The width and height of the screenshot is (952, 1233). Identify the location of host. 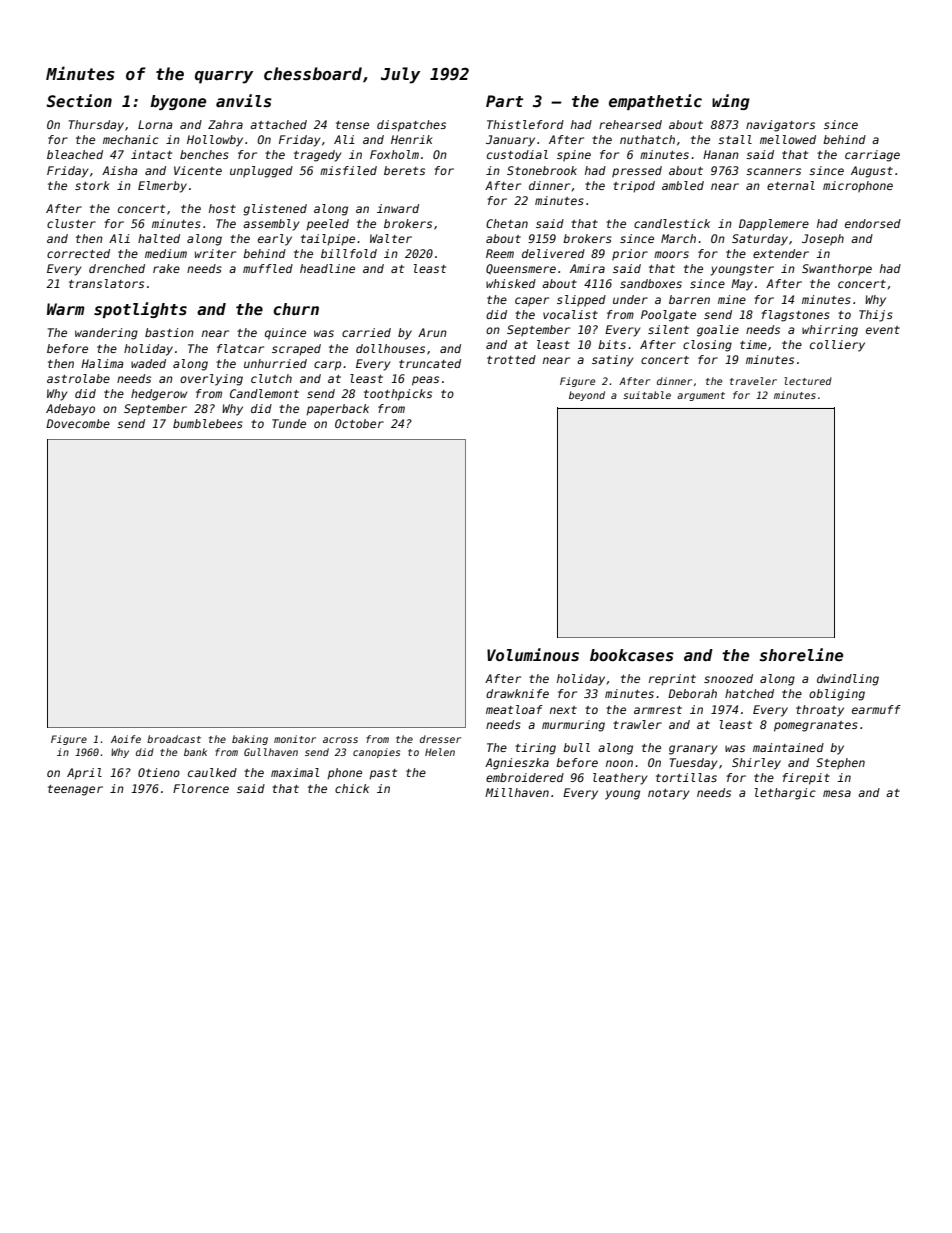
(222, 208).
